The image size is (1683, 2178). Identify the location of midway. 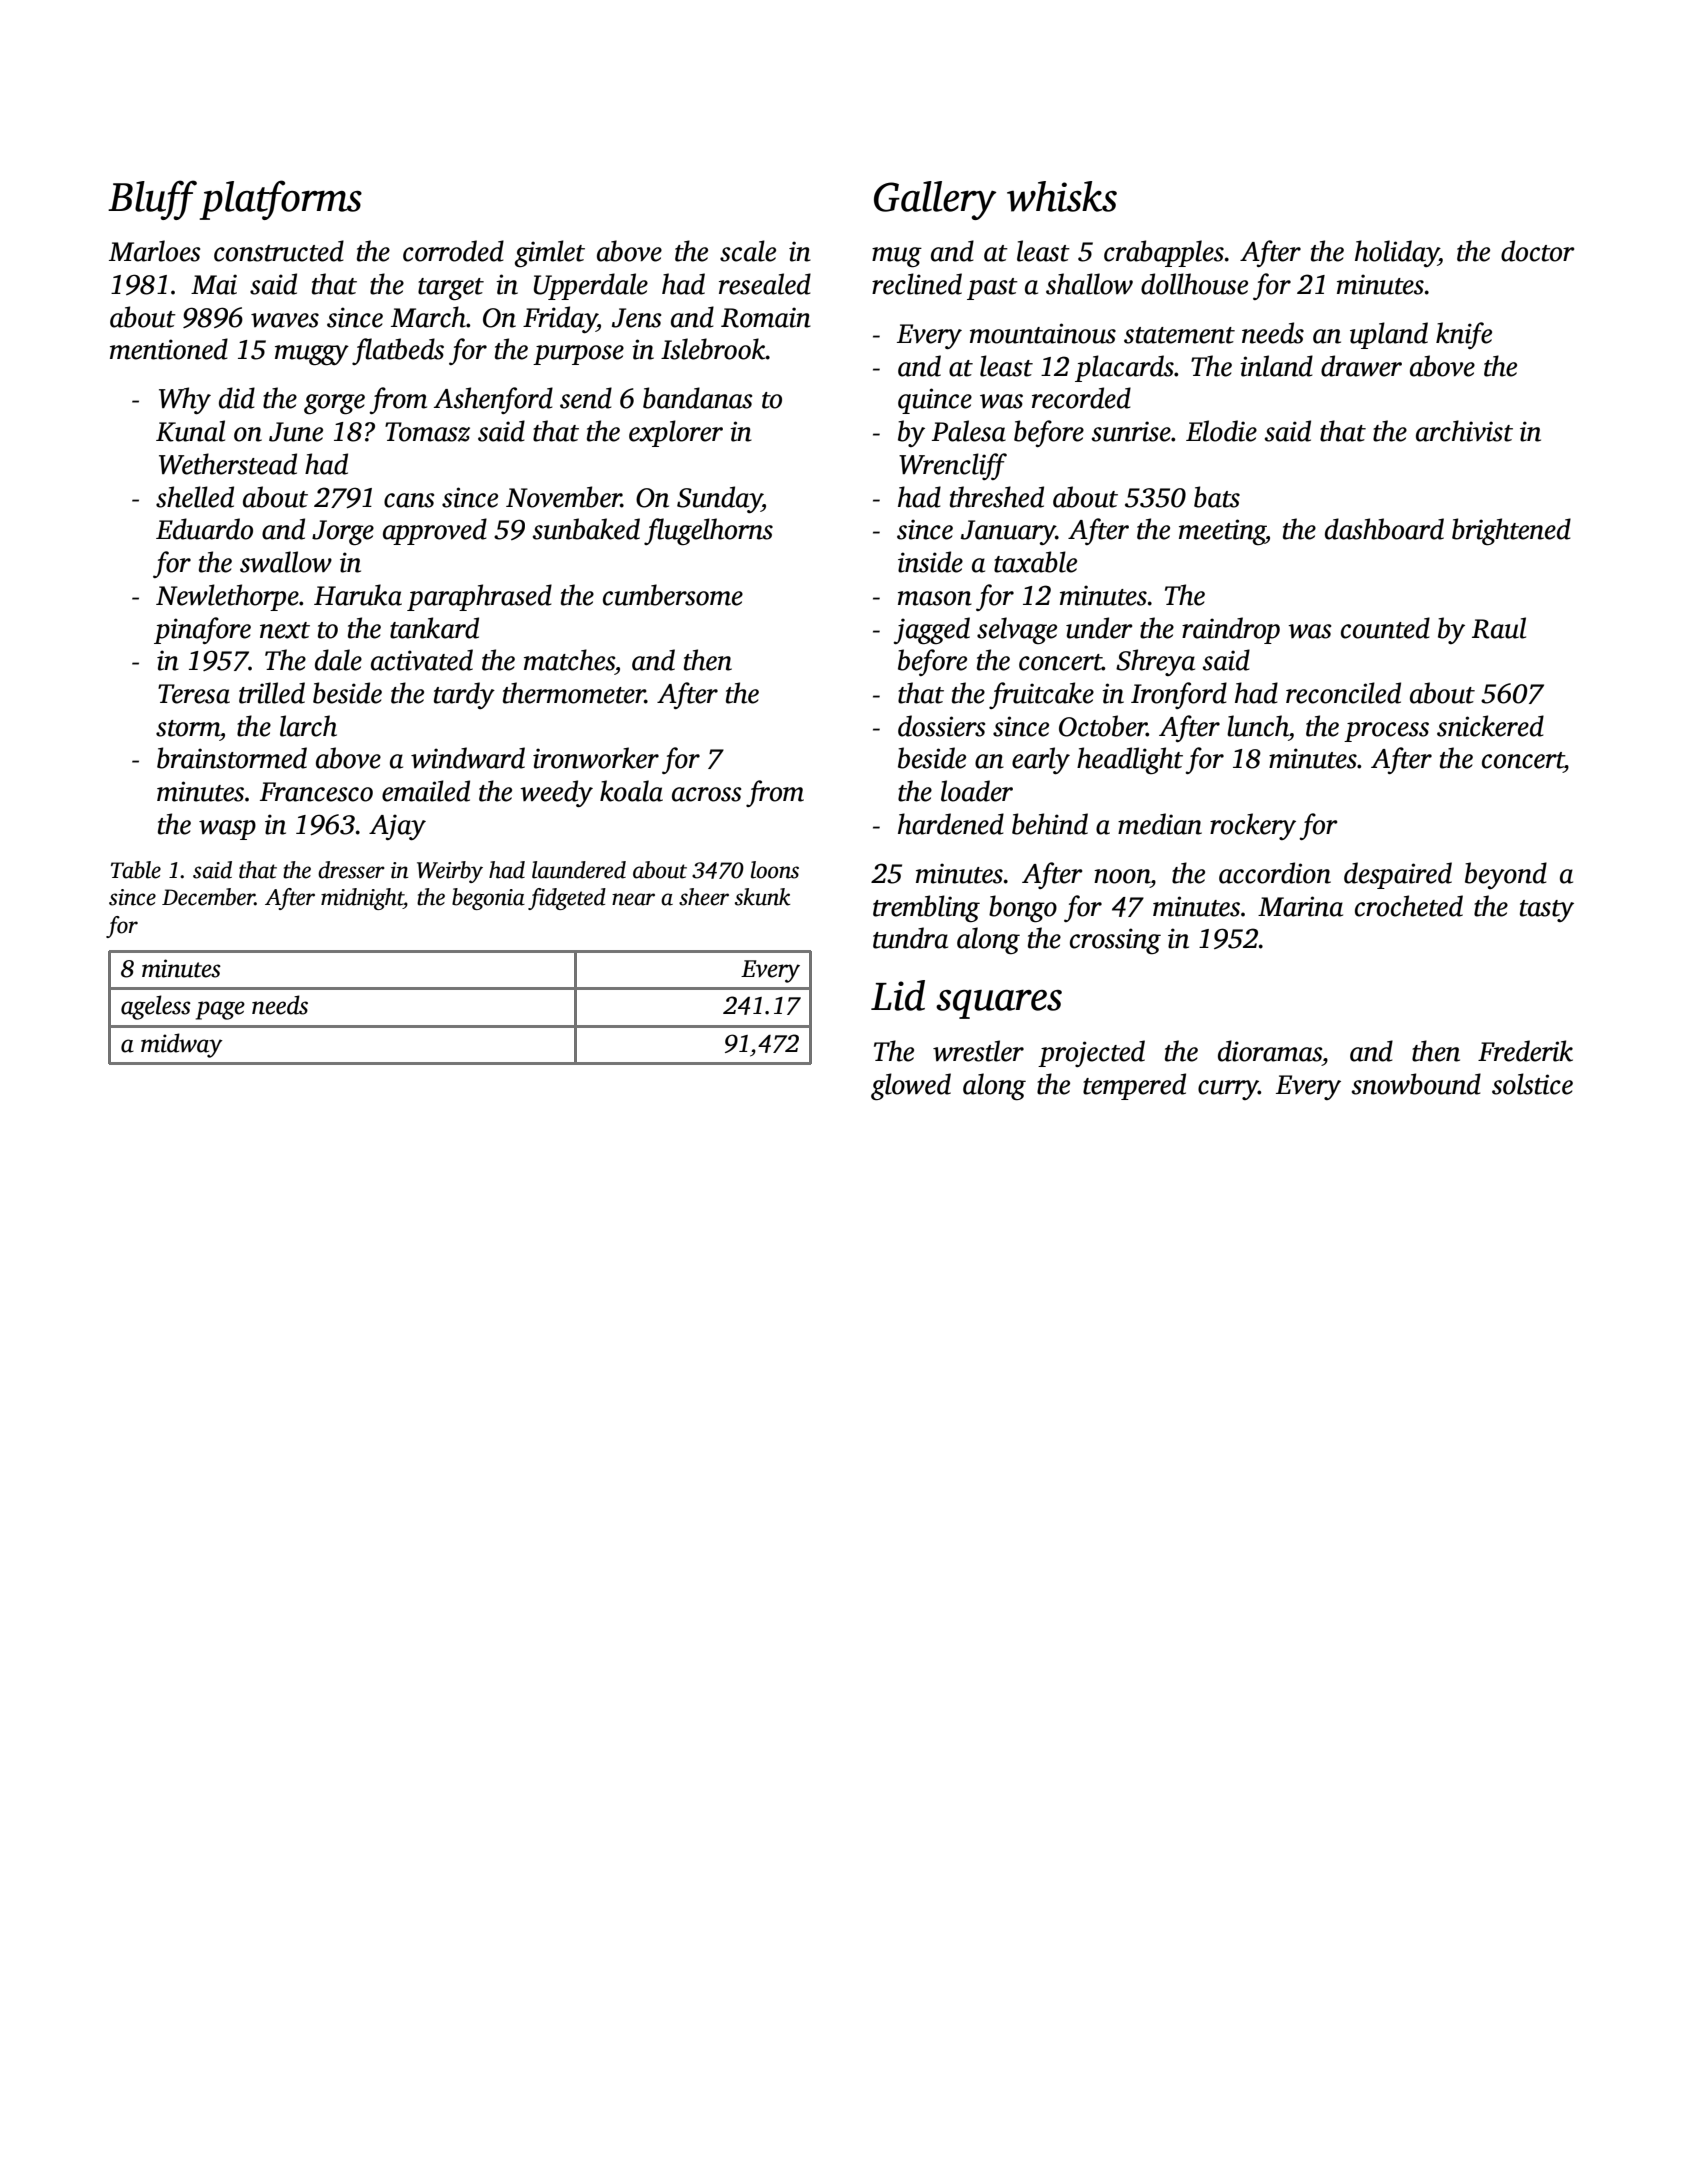
(182, 1045).
